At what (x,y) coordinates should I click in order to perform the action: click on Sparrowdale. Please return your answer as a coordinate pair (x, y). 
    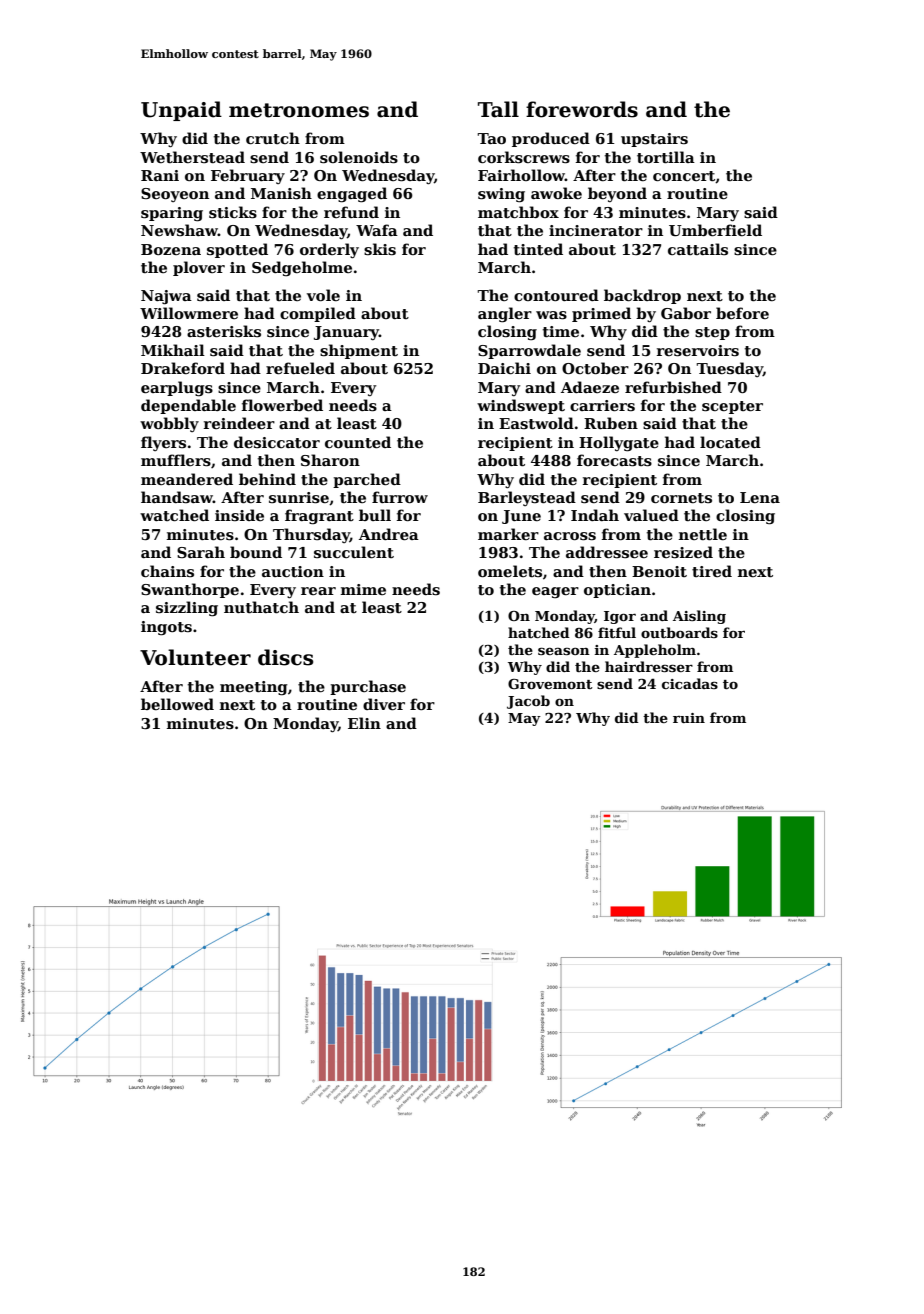
    Looking at the image, I should click on (529, 351).
